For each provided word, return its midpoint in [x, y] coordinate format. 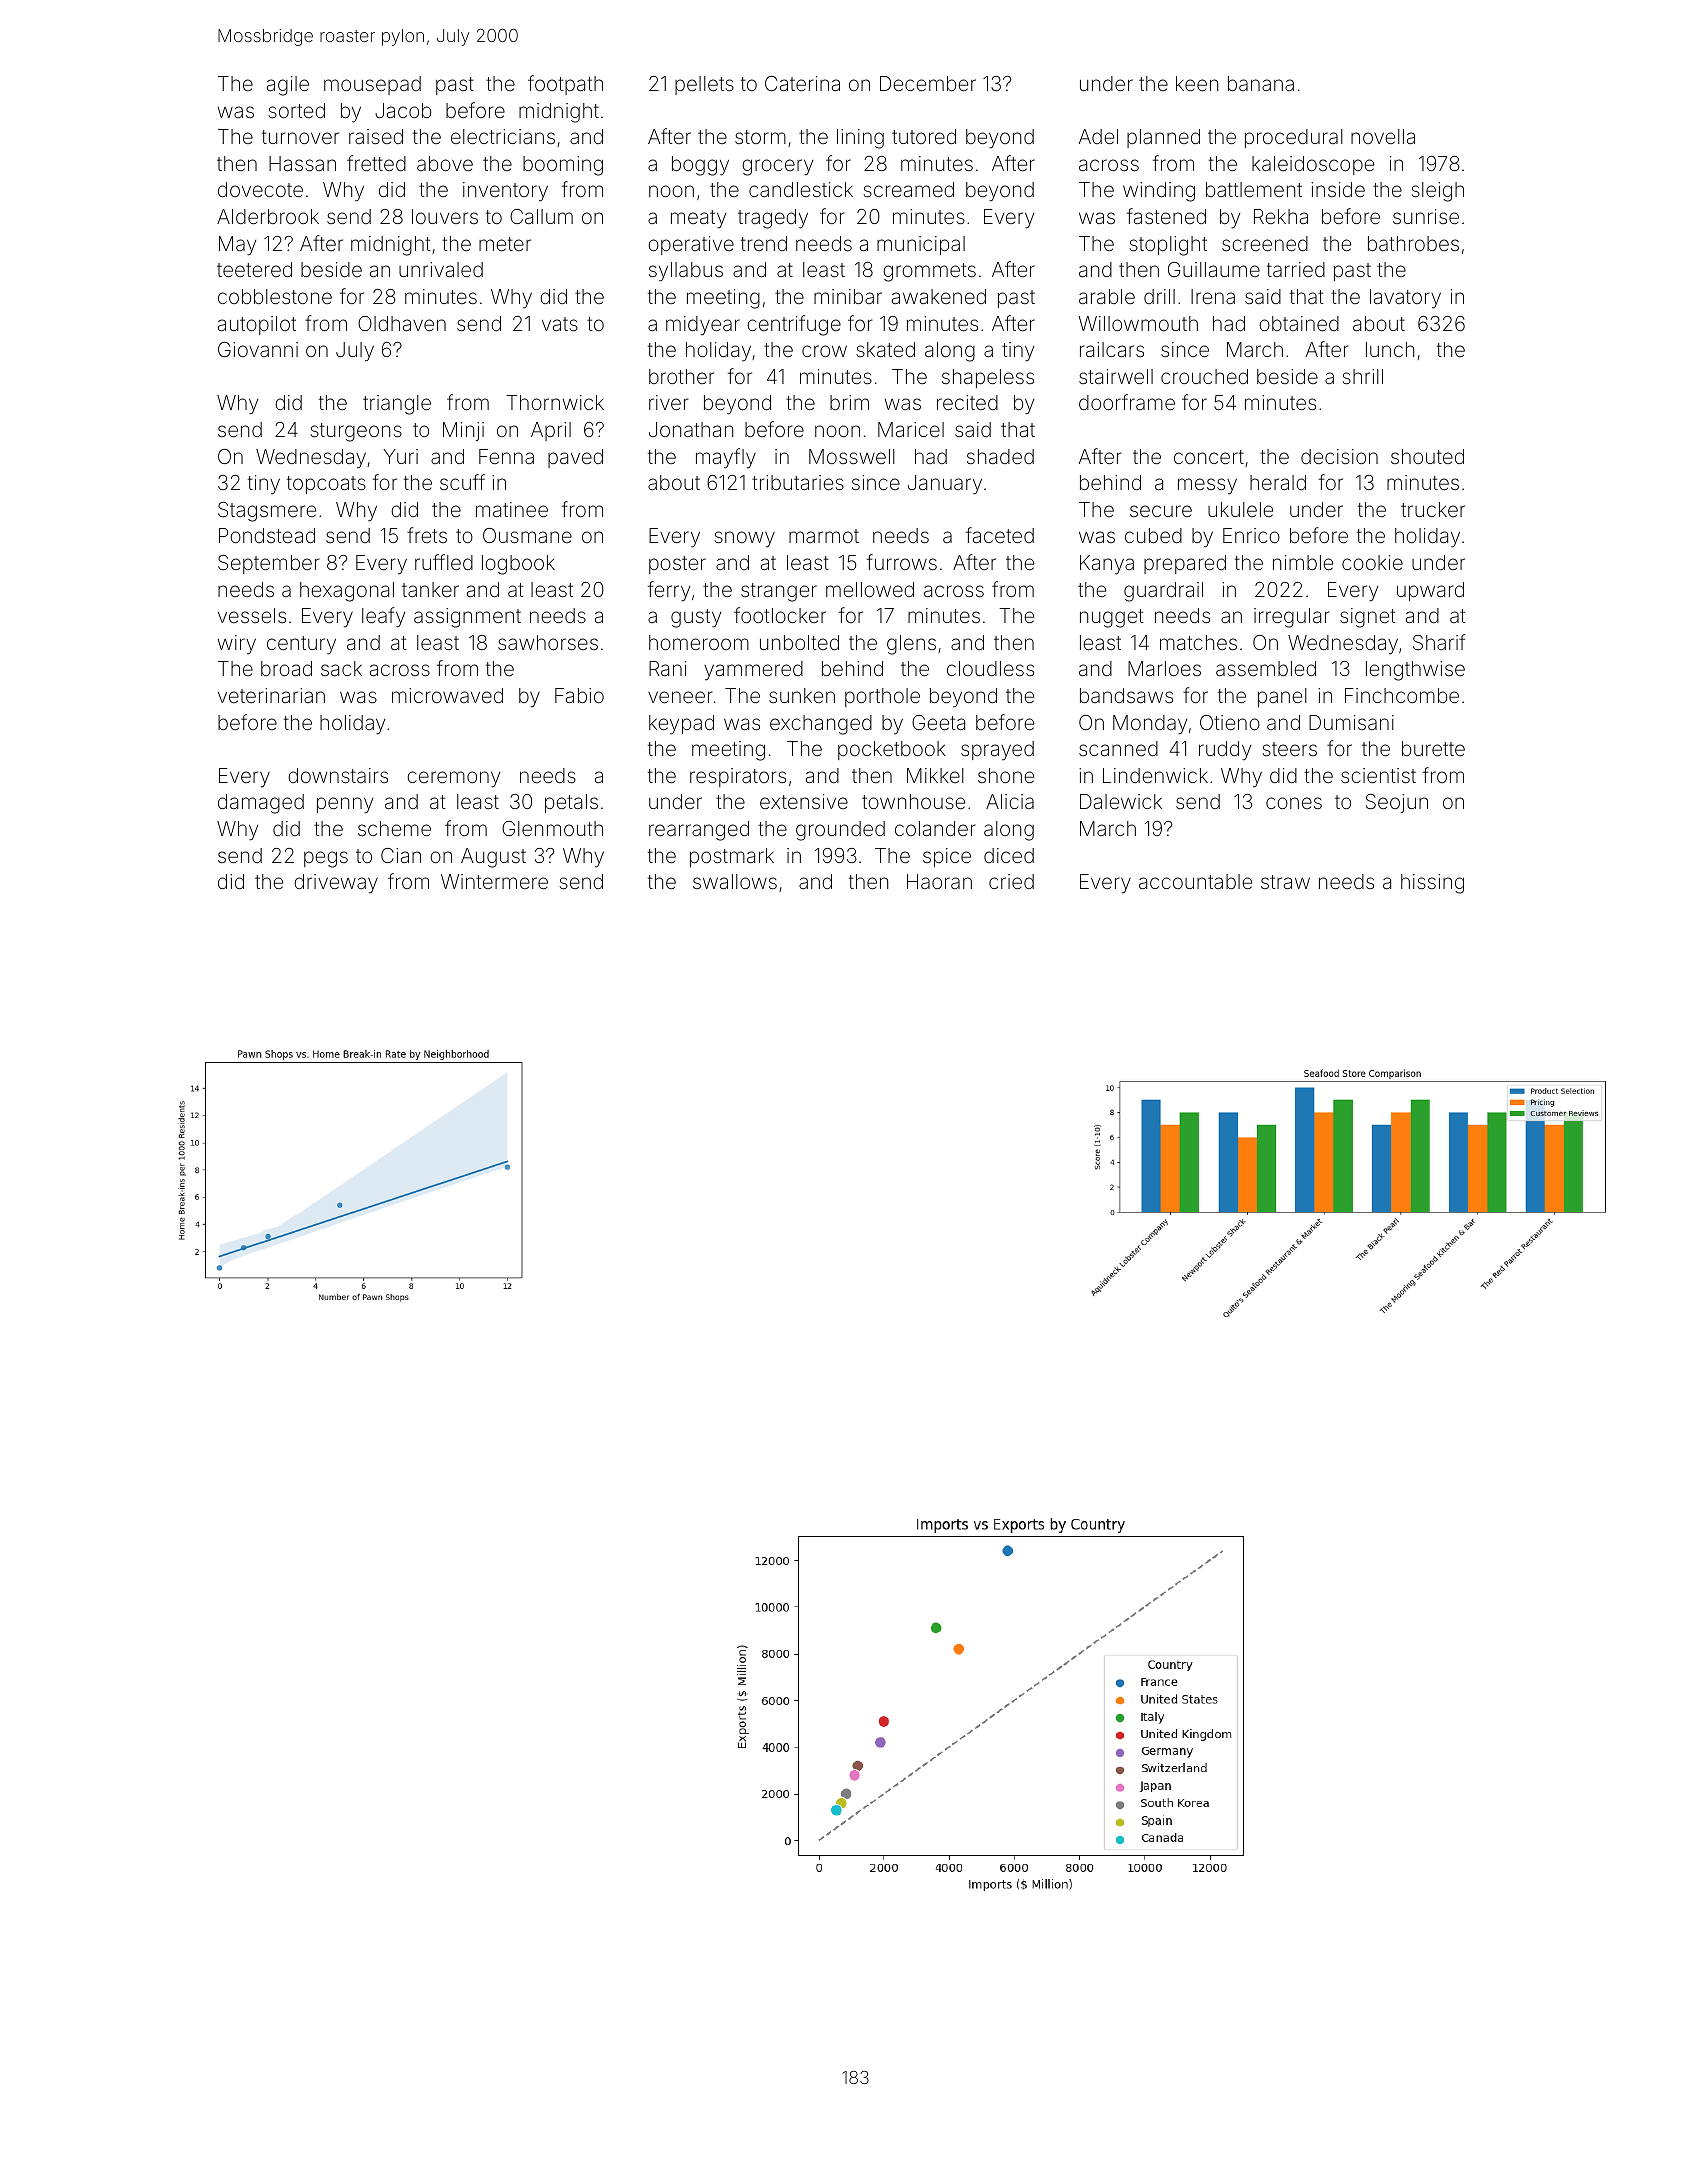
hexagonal [347, 592]
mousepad [372, 85]
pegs [326, 859]
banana [1261, 83]
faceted [1000, 535]
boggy [700, 166]
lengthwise [1415, 671]
